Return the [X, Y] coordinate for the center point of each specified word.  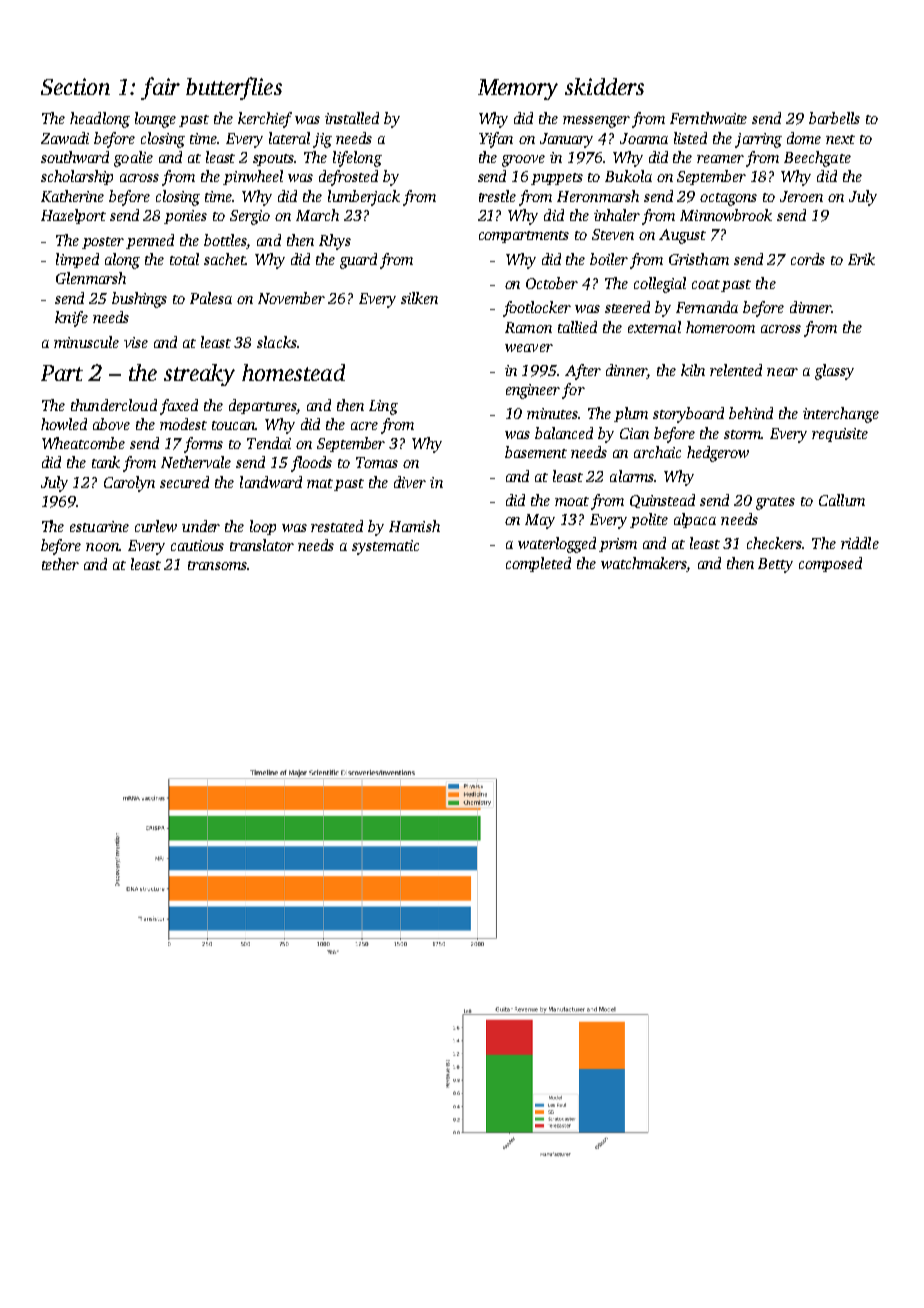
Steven [613, 234]
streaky [199, 375]
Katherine [72, 196]
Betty [775, 565]
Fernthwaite [708, 118]
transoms [217, 565]
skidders [604, 86]
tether [60, 564]
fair [160, 88]
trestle [497, 196]
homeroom [720, 327]
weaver [529, 348]
